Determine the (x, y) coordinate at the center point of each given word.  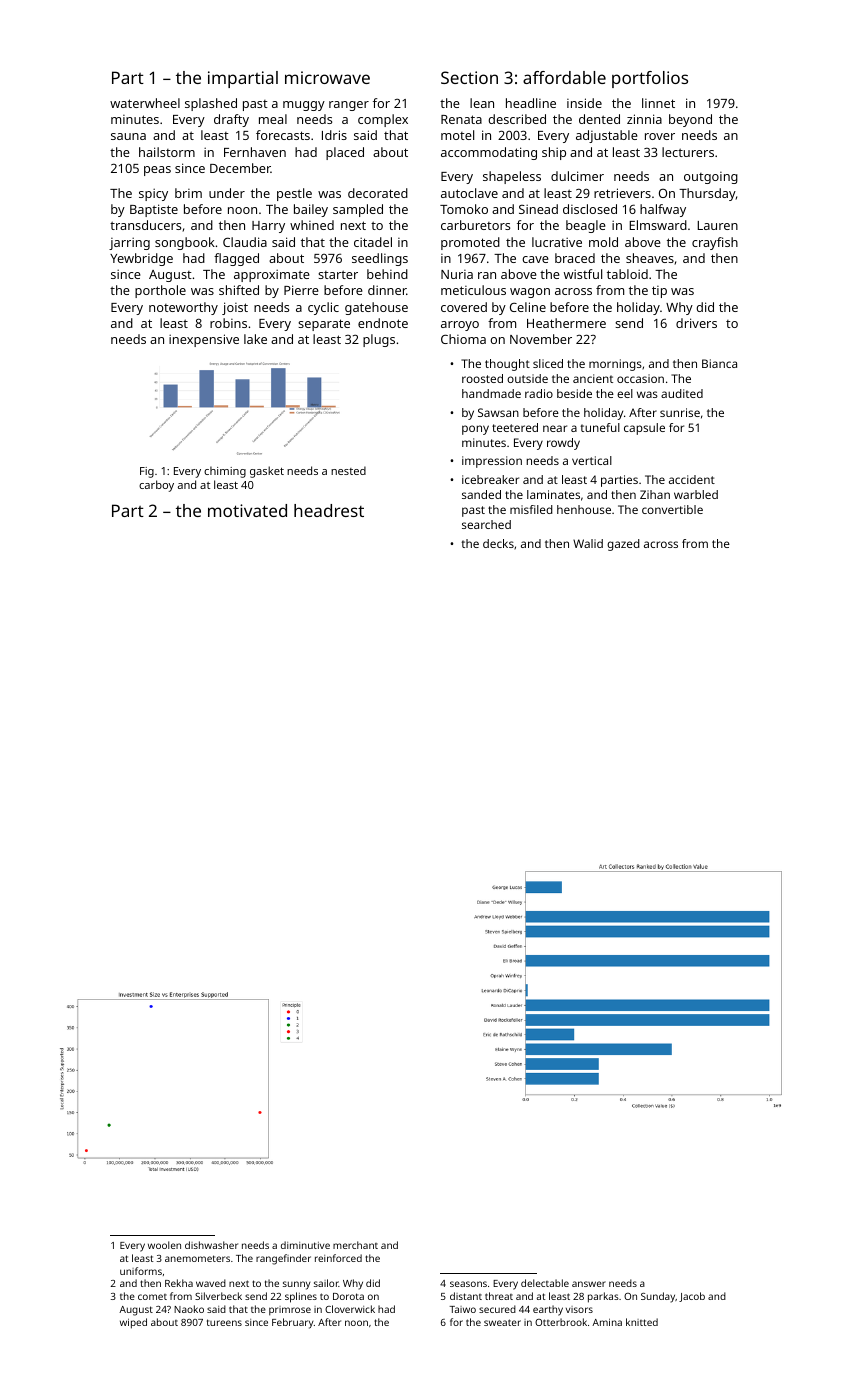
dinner (387, 290)
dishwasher (211, 1245)
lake (255, 339)
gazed (623, 545)
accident (692, 479)
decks (498, 543)
